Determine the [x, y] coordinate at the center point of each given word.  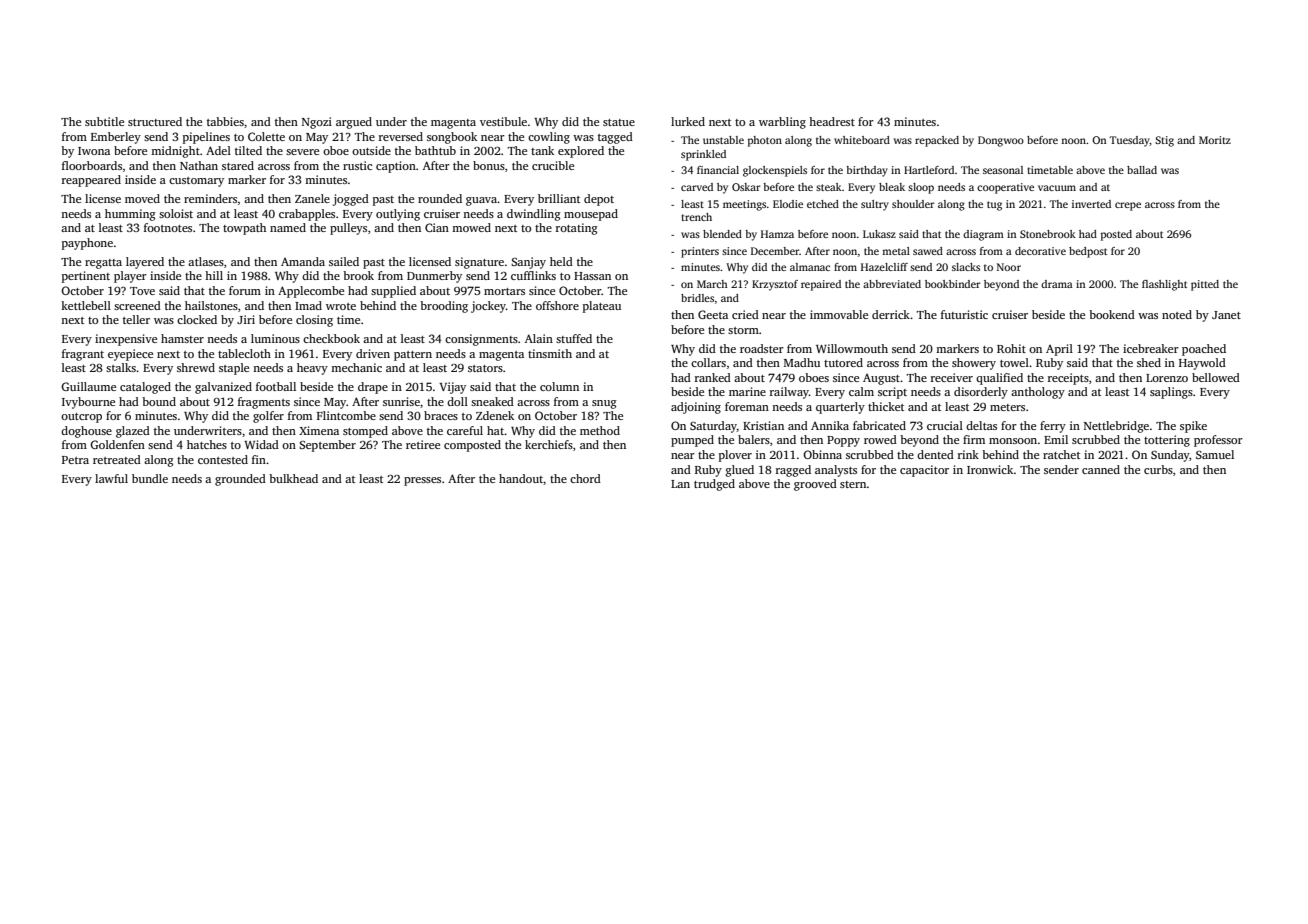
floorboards [92, 165]
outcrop [81, 418]
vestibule [503, 121]
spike [1193, 427]
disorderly [981, 393]
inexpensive [126, 340]
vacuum [1057, 188]
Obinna [822, 454]
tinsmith [550, 353]
